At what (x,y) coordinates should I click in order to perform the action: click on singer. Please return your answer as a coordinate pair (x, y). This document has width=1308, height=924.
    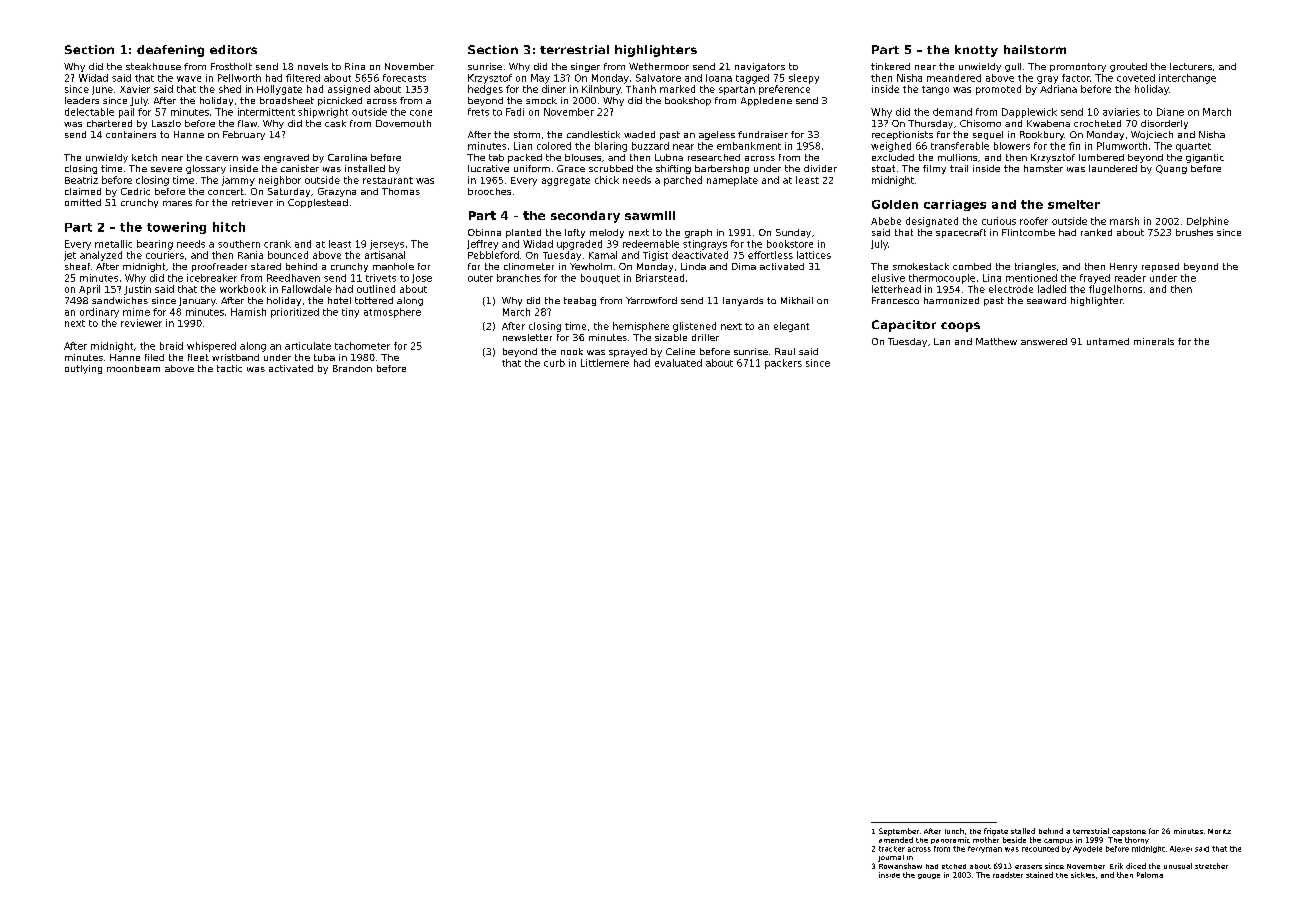
    Looking at the image, I should click on (585, 67).
